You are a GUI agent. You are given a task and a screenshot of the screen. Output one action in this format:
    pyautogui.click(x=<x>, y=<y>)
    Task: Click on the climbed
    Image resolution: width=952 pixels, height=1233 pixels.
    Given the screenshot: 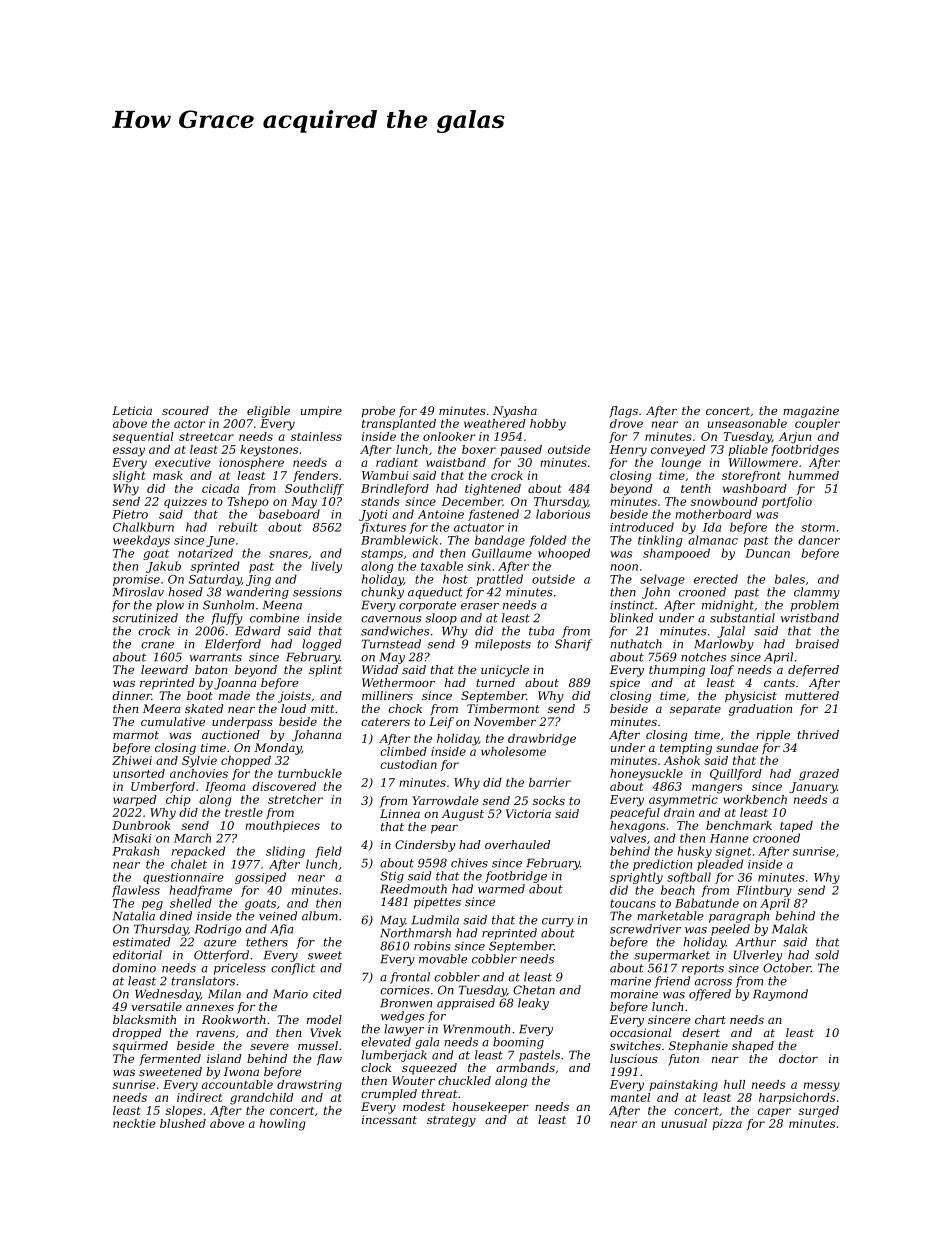 What is the action you would take?
    pyautogui.click(x=403, y=751)
